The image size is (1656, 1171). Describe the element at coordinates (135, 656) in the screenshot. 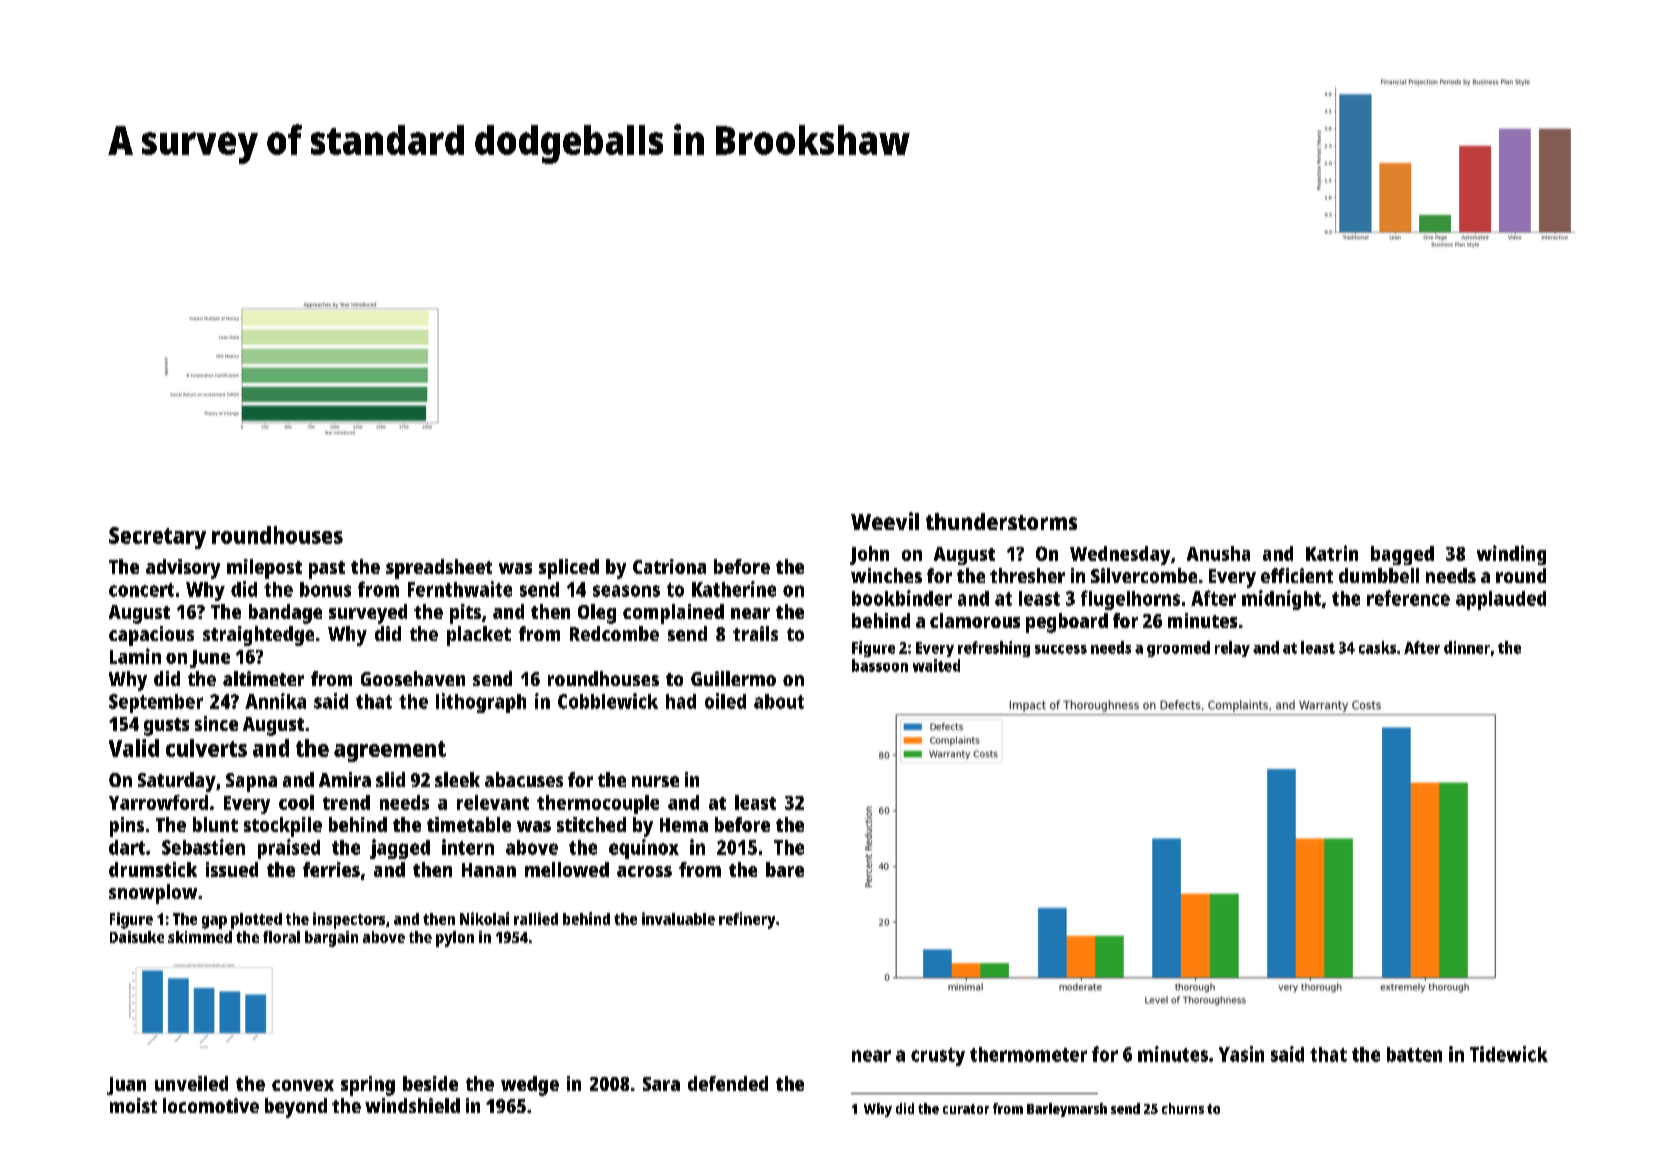

I see `Lamin` at that location.
